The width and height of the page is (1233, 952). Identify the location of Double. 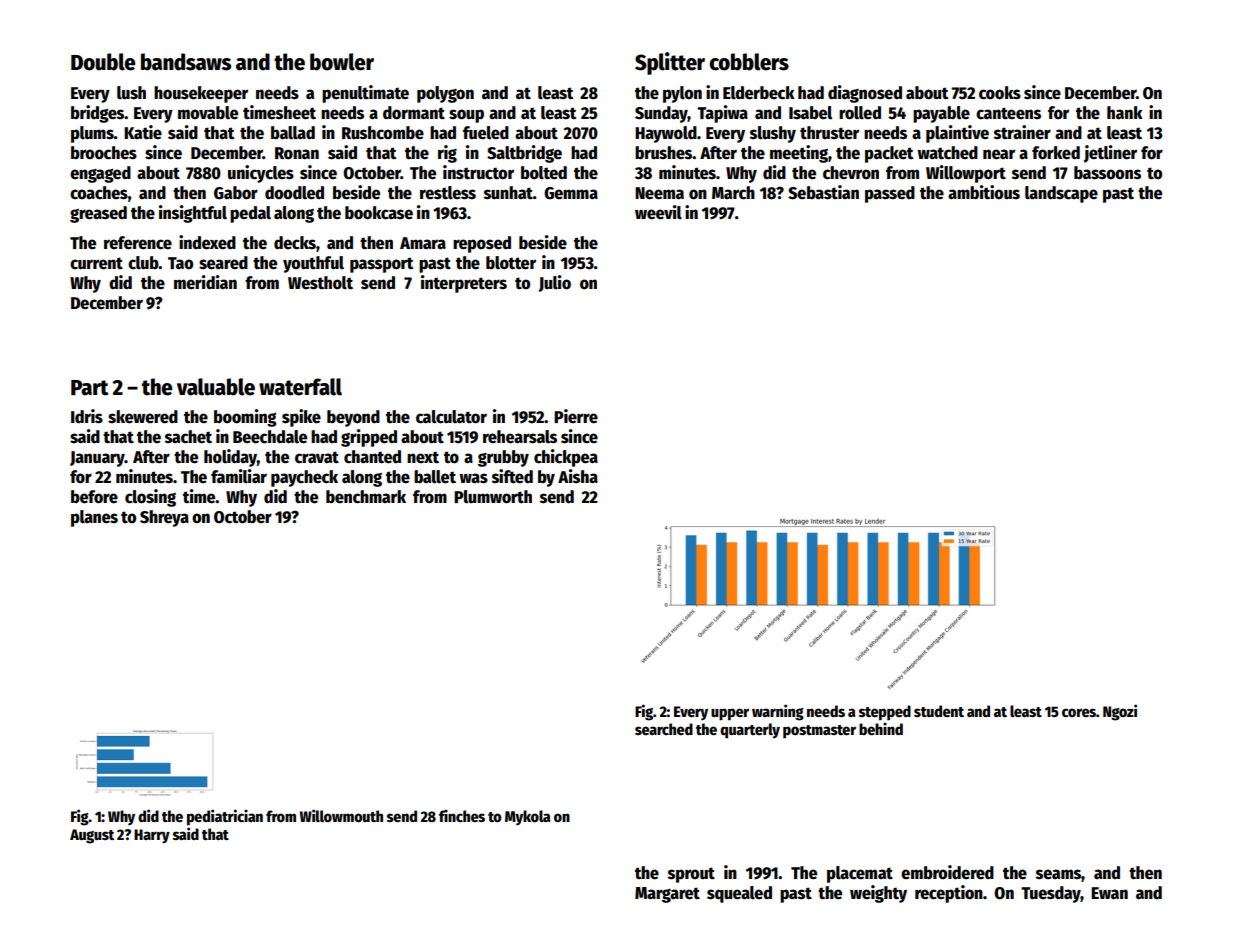
(103, 62).
